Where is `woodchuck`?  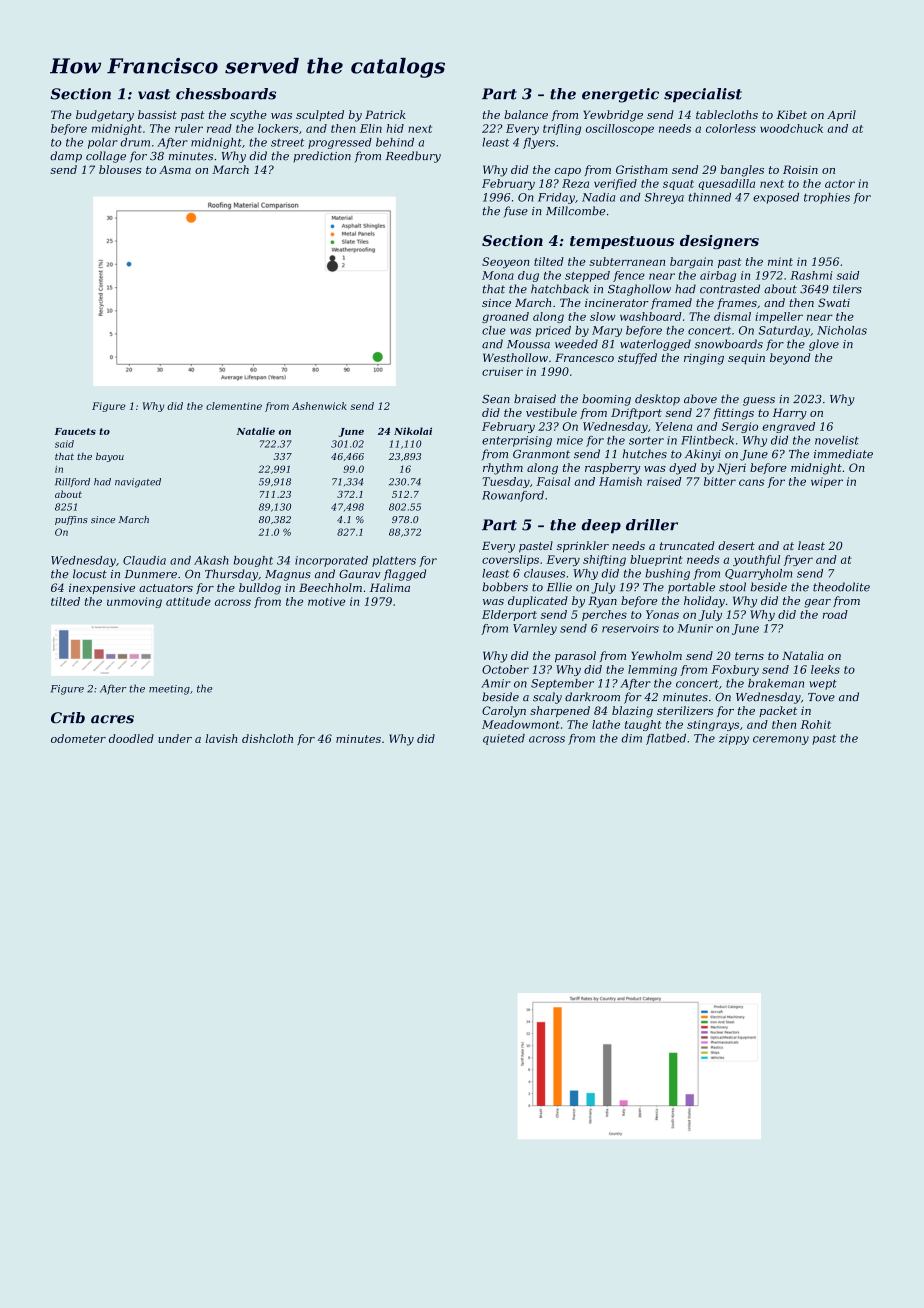 woodchuck is located at coordinates (791, 128).
